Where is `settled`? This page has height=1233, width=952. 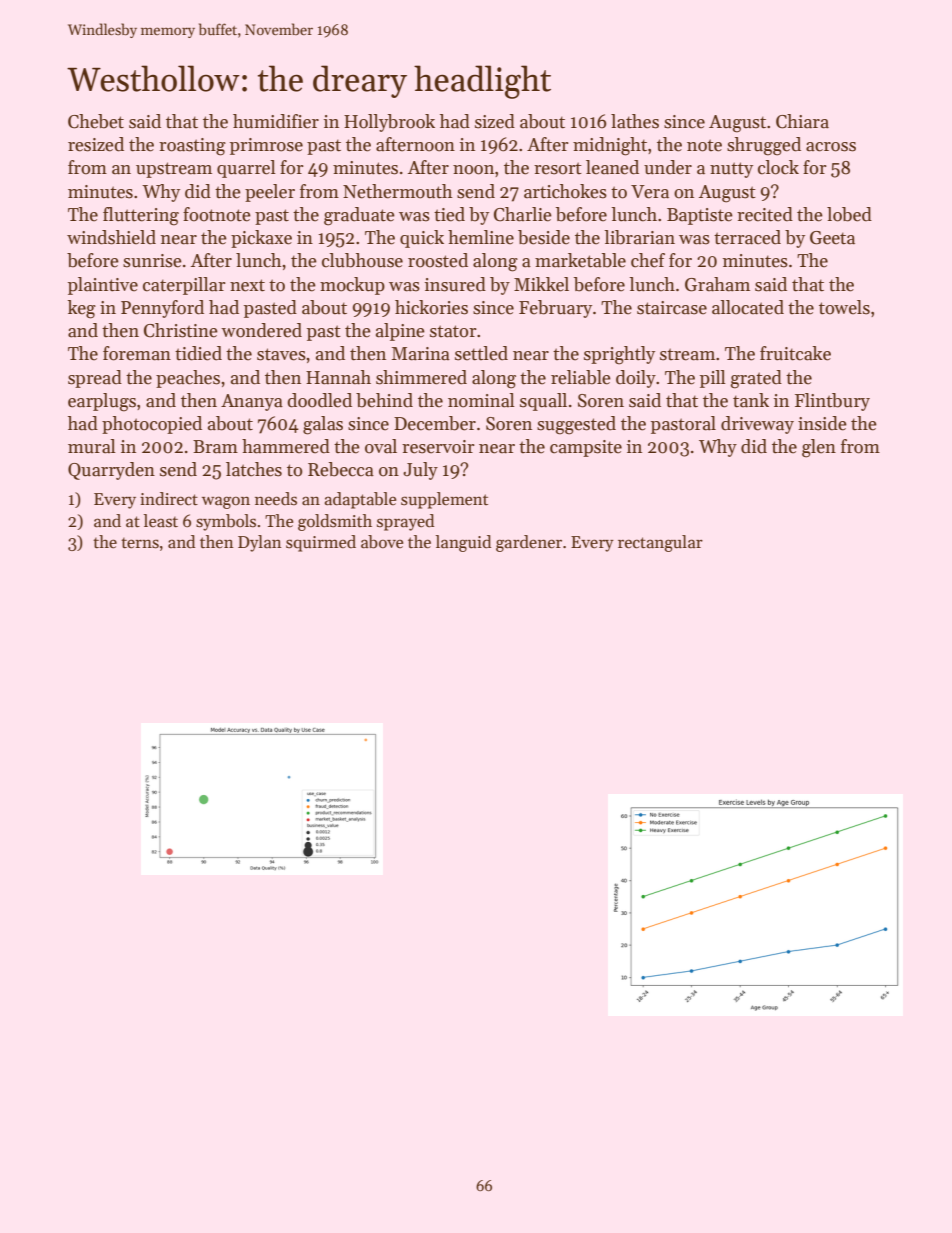
settled is located at coordinates (481, 353).
